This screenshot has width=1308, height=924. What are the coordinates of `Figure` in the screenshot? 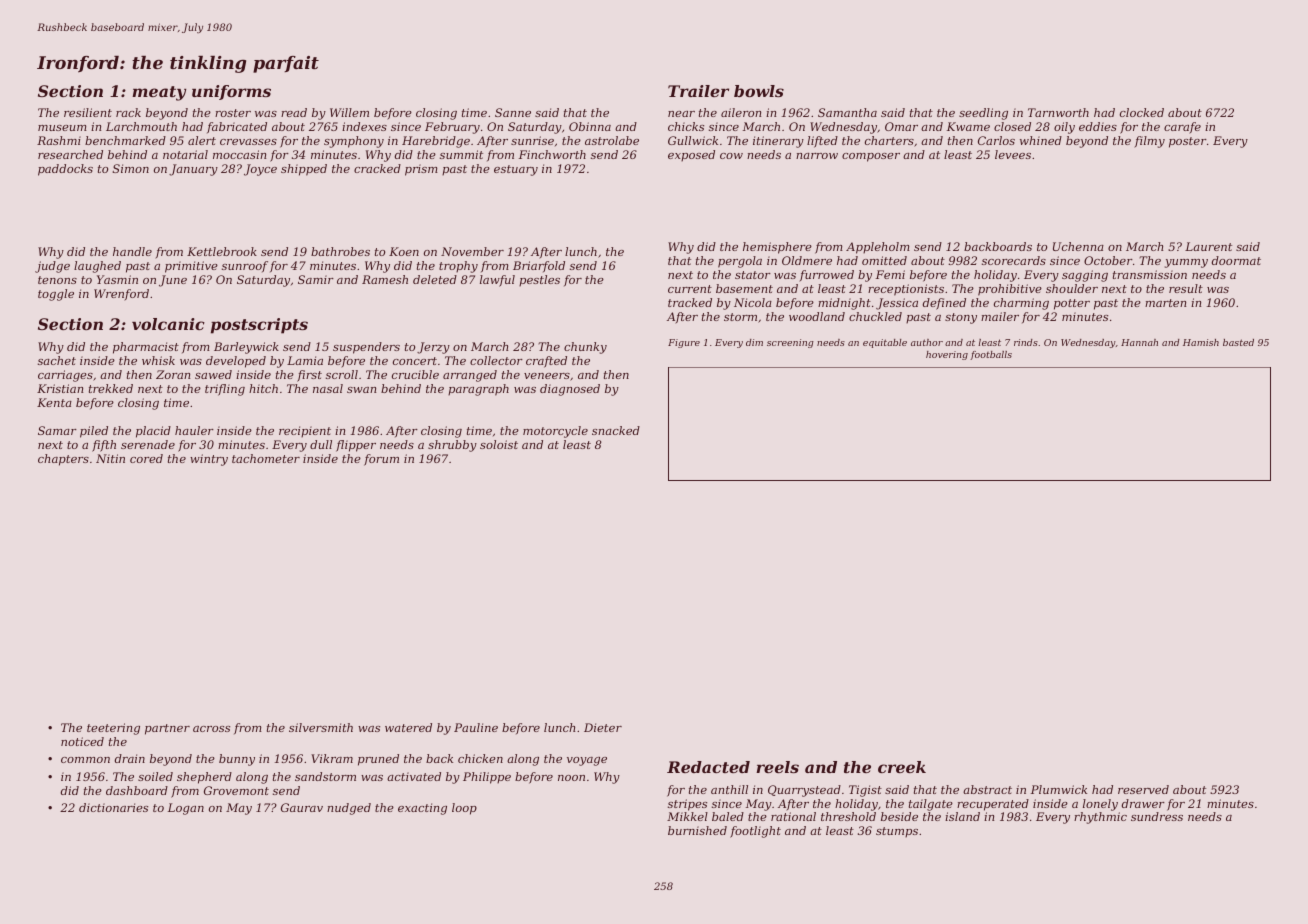 It's located at (684, 343).
